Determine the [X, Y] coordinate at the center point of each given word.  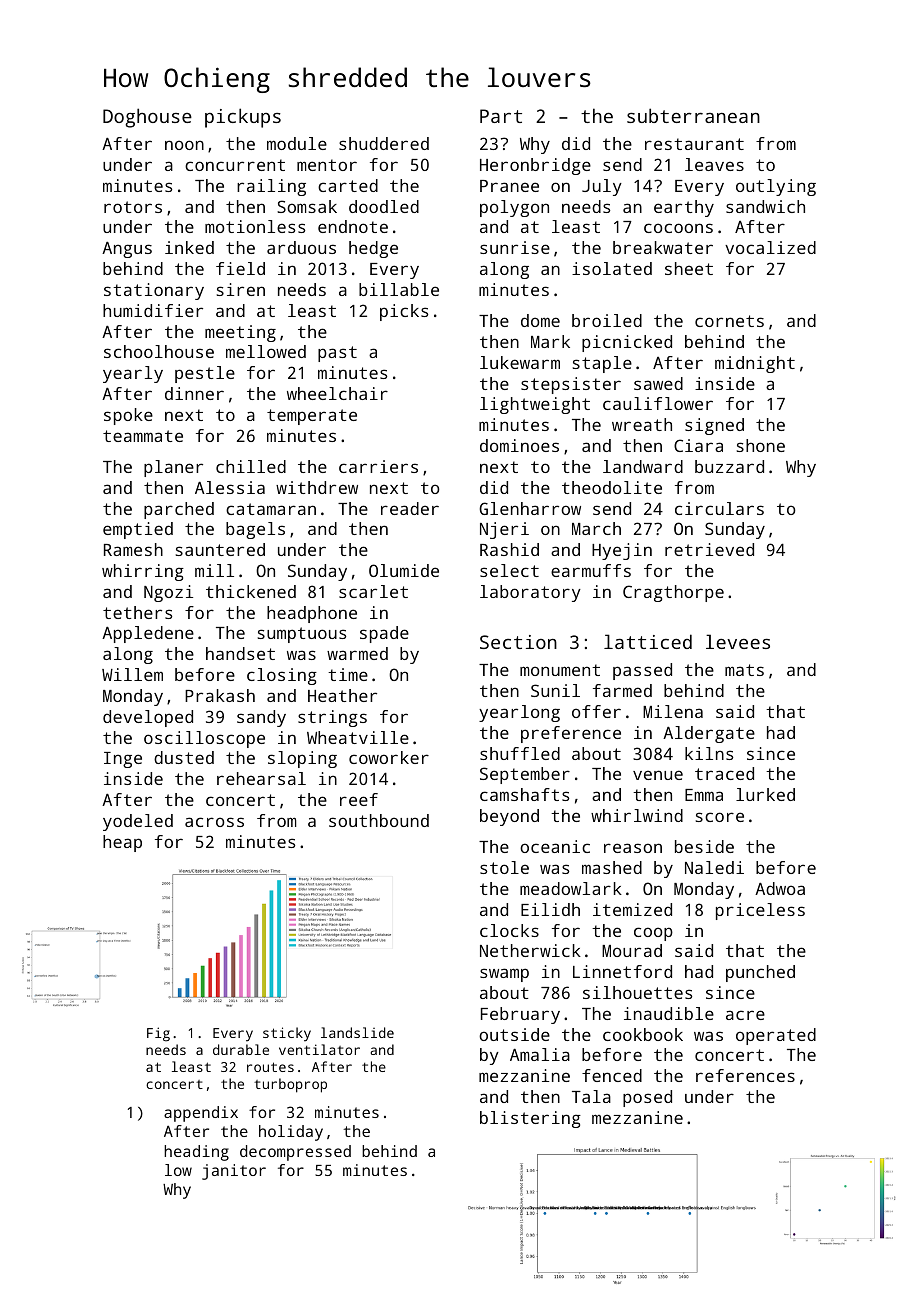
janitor [234, 1172]
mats [744, 670]
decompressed [295, 1153]
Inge [123, 760]
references [745, 1075]
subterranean [693, 115]
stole [504, 867]
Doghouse [147, 118]
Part [501, 116]
